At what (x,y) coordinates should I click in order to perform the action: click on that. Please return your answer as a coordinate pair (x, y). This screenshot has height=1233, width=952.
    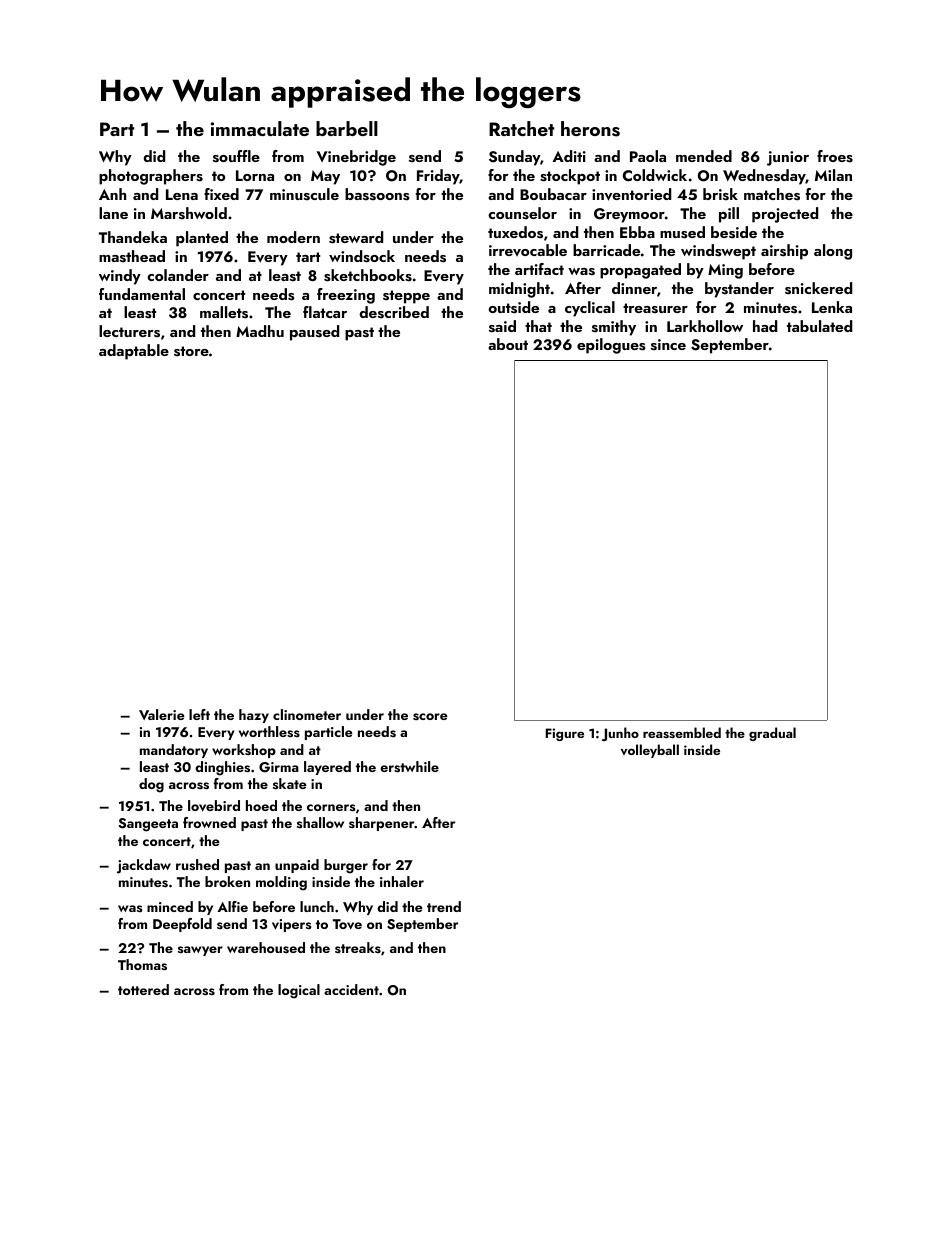
    Looking at the image, I should click on (538, 326).
